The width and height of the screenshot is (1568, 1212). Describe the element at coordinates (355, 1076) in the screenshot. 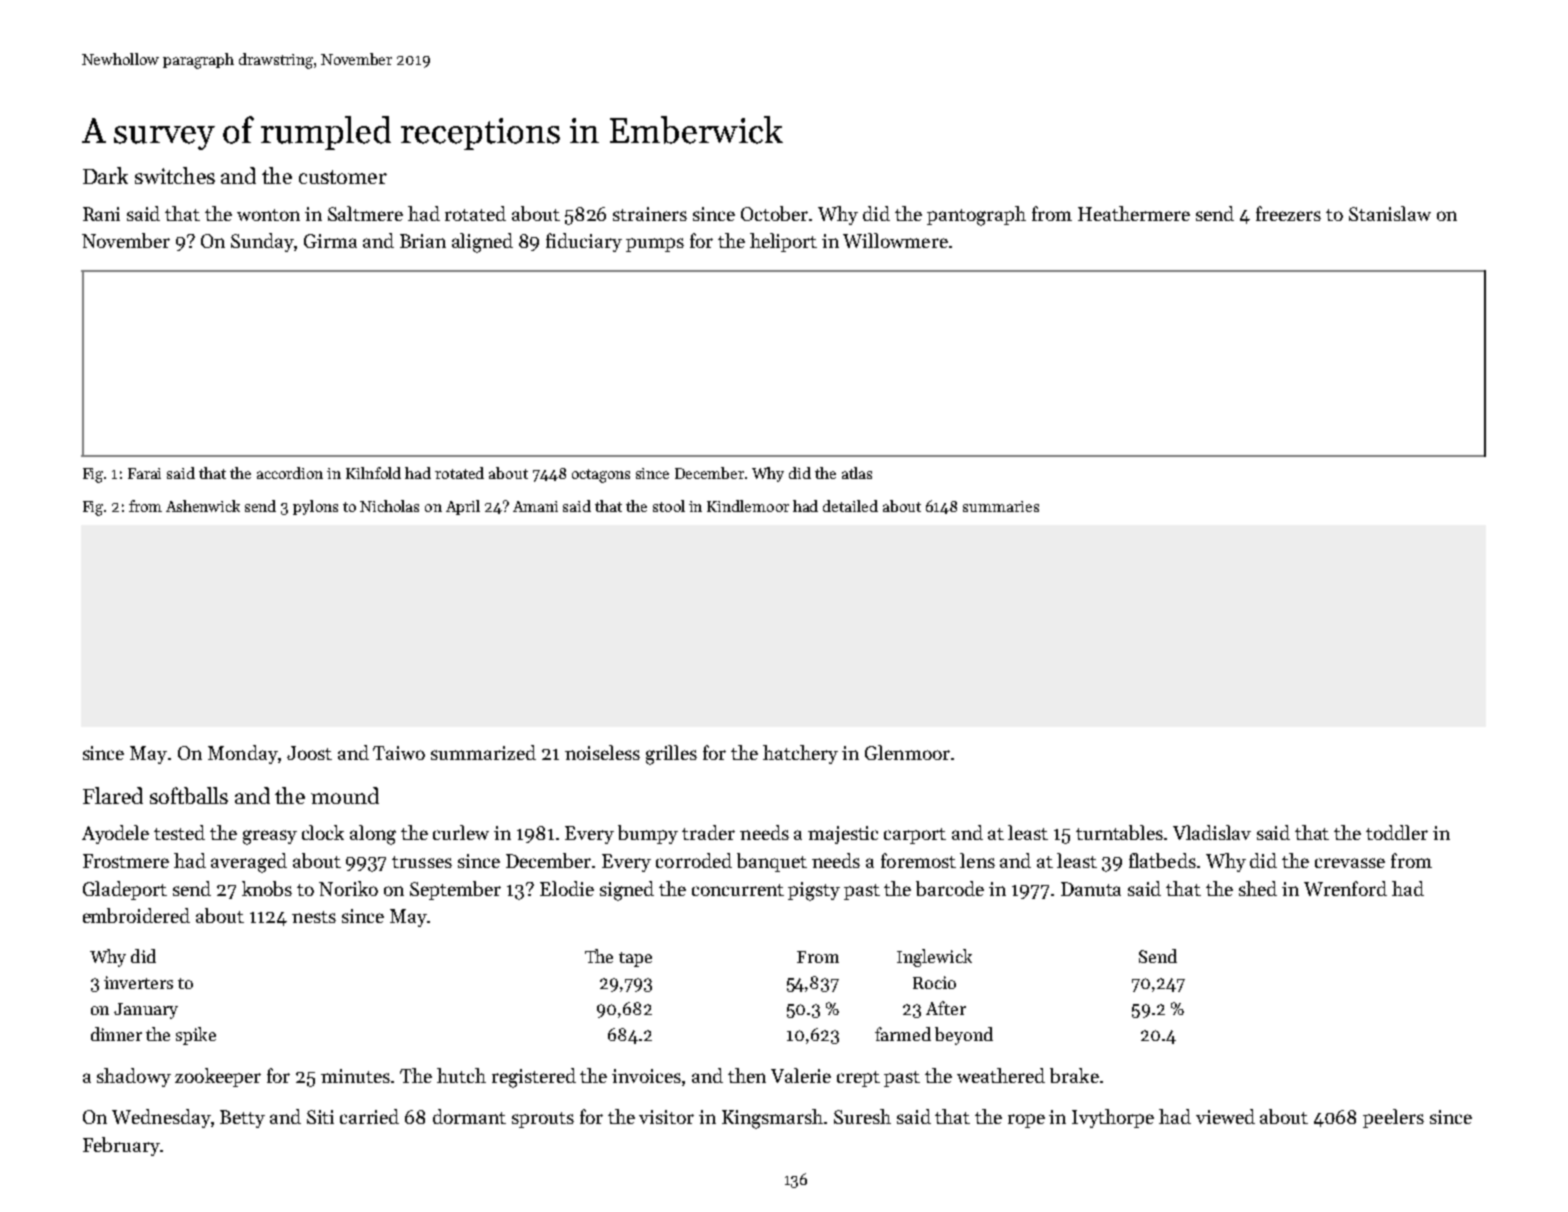

I see `minutes` at that location.
